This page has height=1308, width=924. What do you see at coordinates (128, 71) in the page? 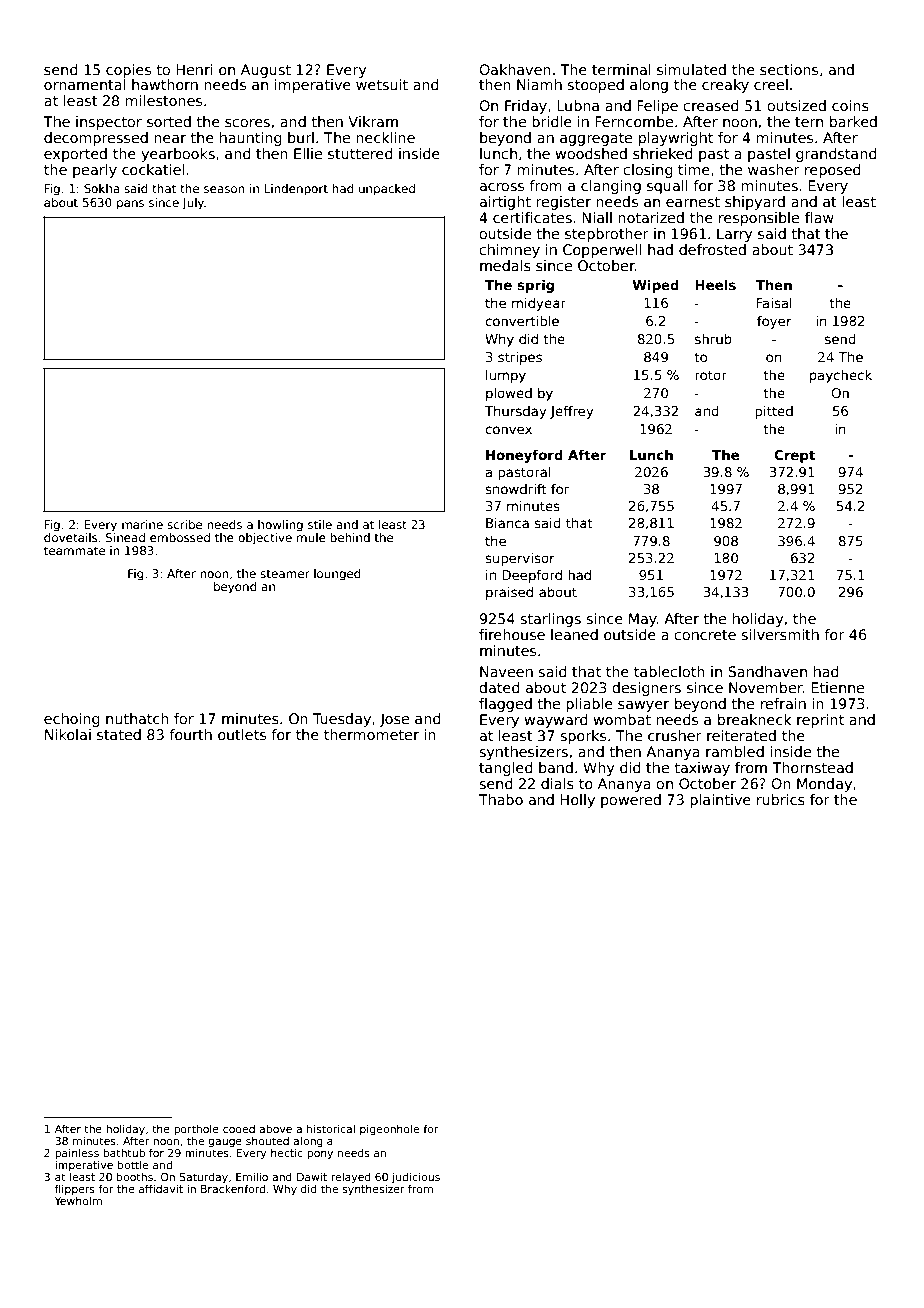
I see `copies` at bounding box center [128, 71].
